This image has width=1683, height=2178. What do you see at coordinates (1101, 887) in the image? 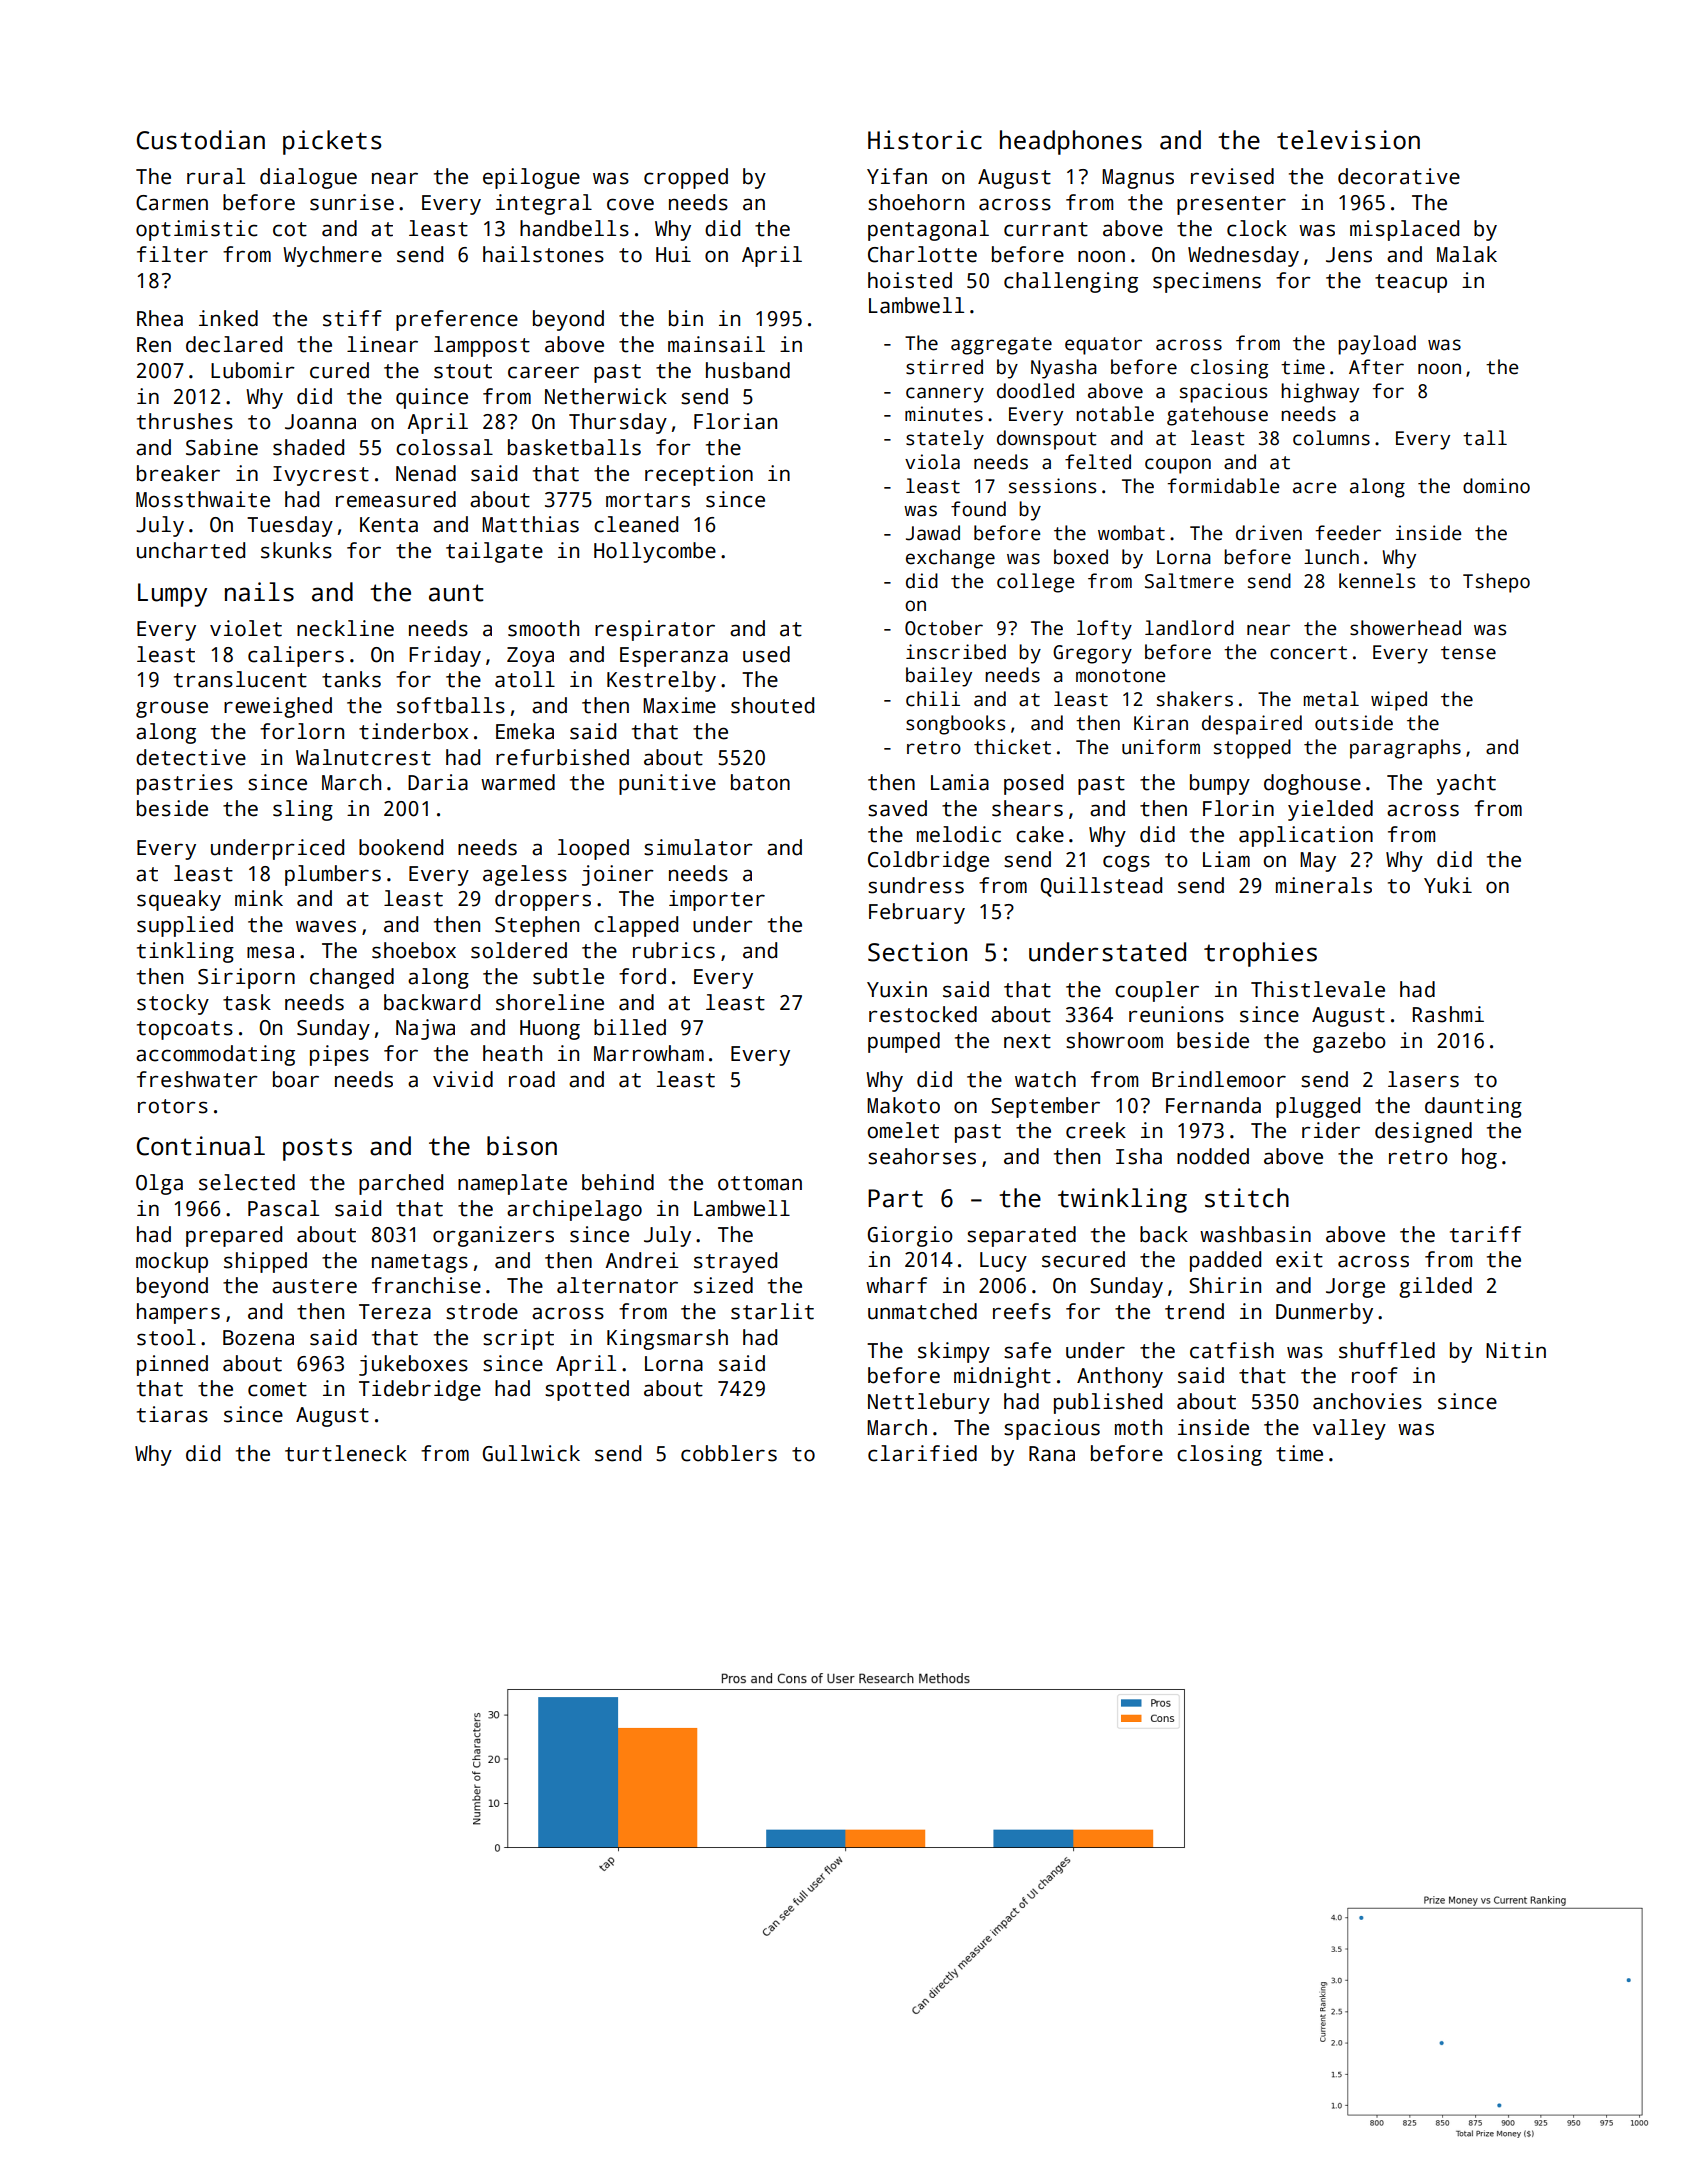
I see `Quillstead` at bounding box center [1101, 887].
